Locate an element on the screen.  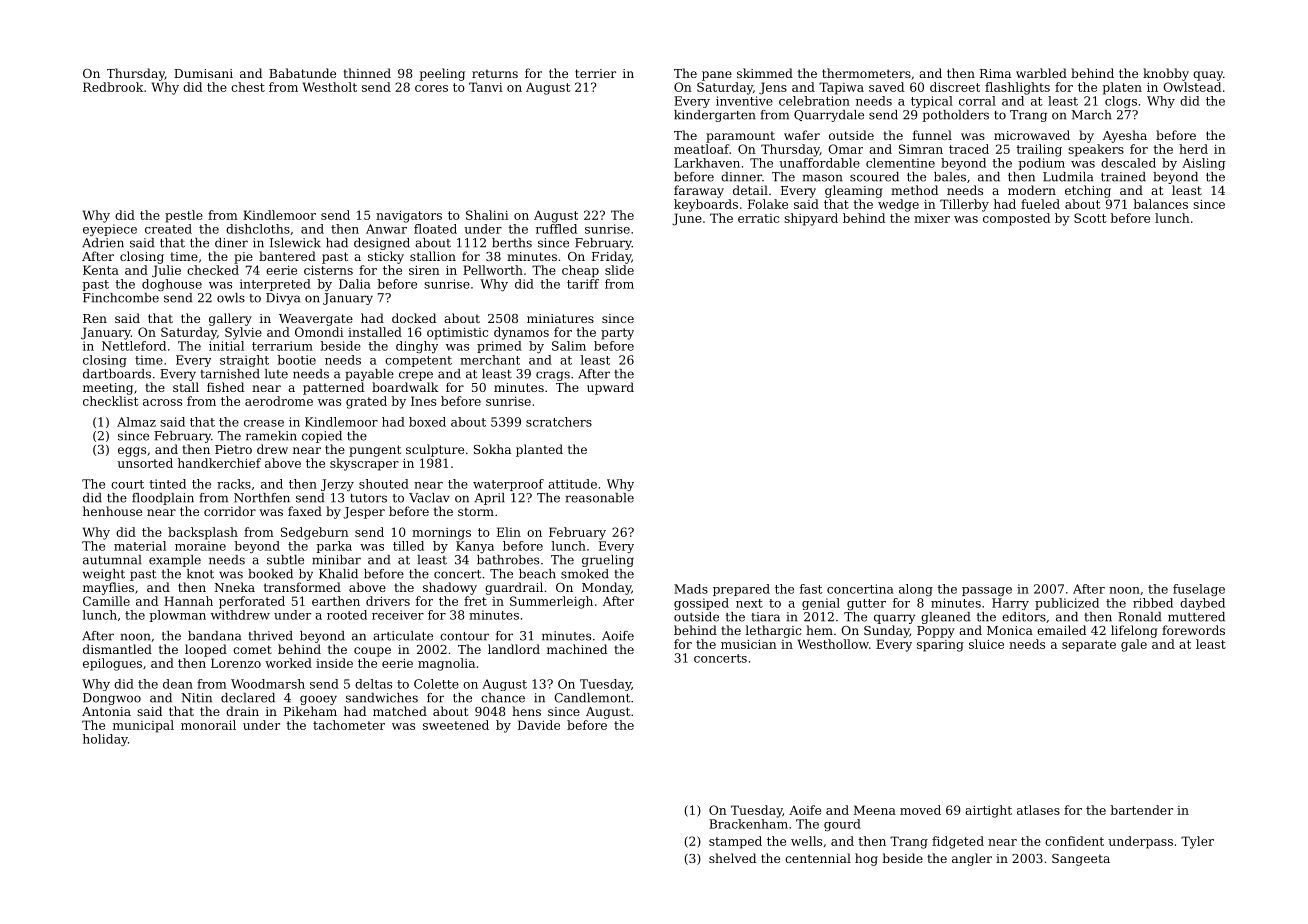
Camille is located at coordinates (106, 601).
